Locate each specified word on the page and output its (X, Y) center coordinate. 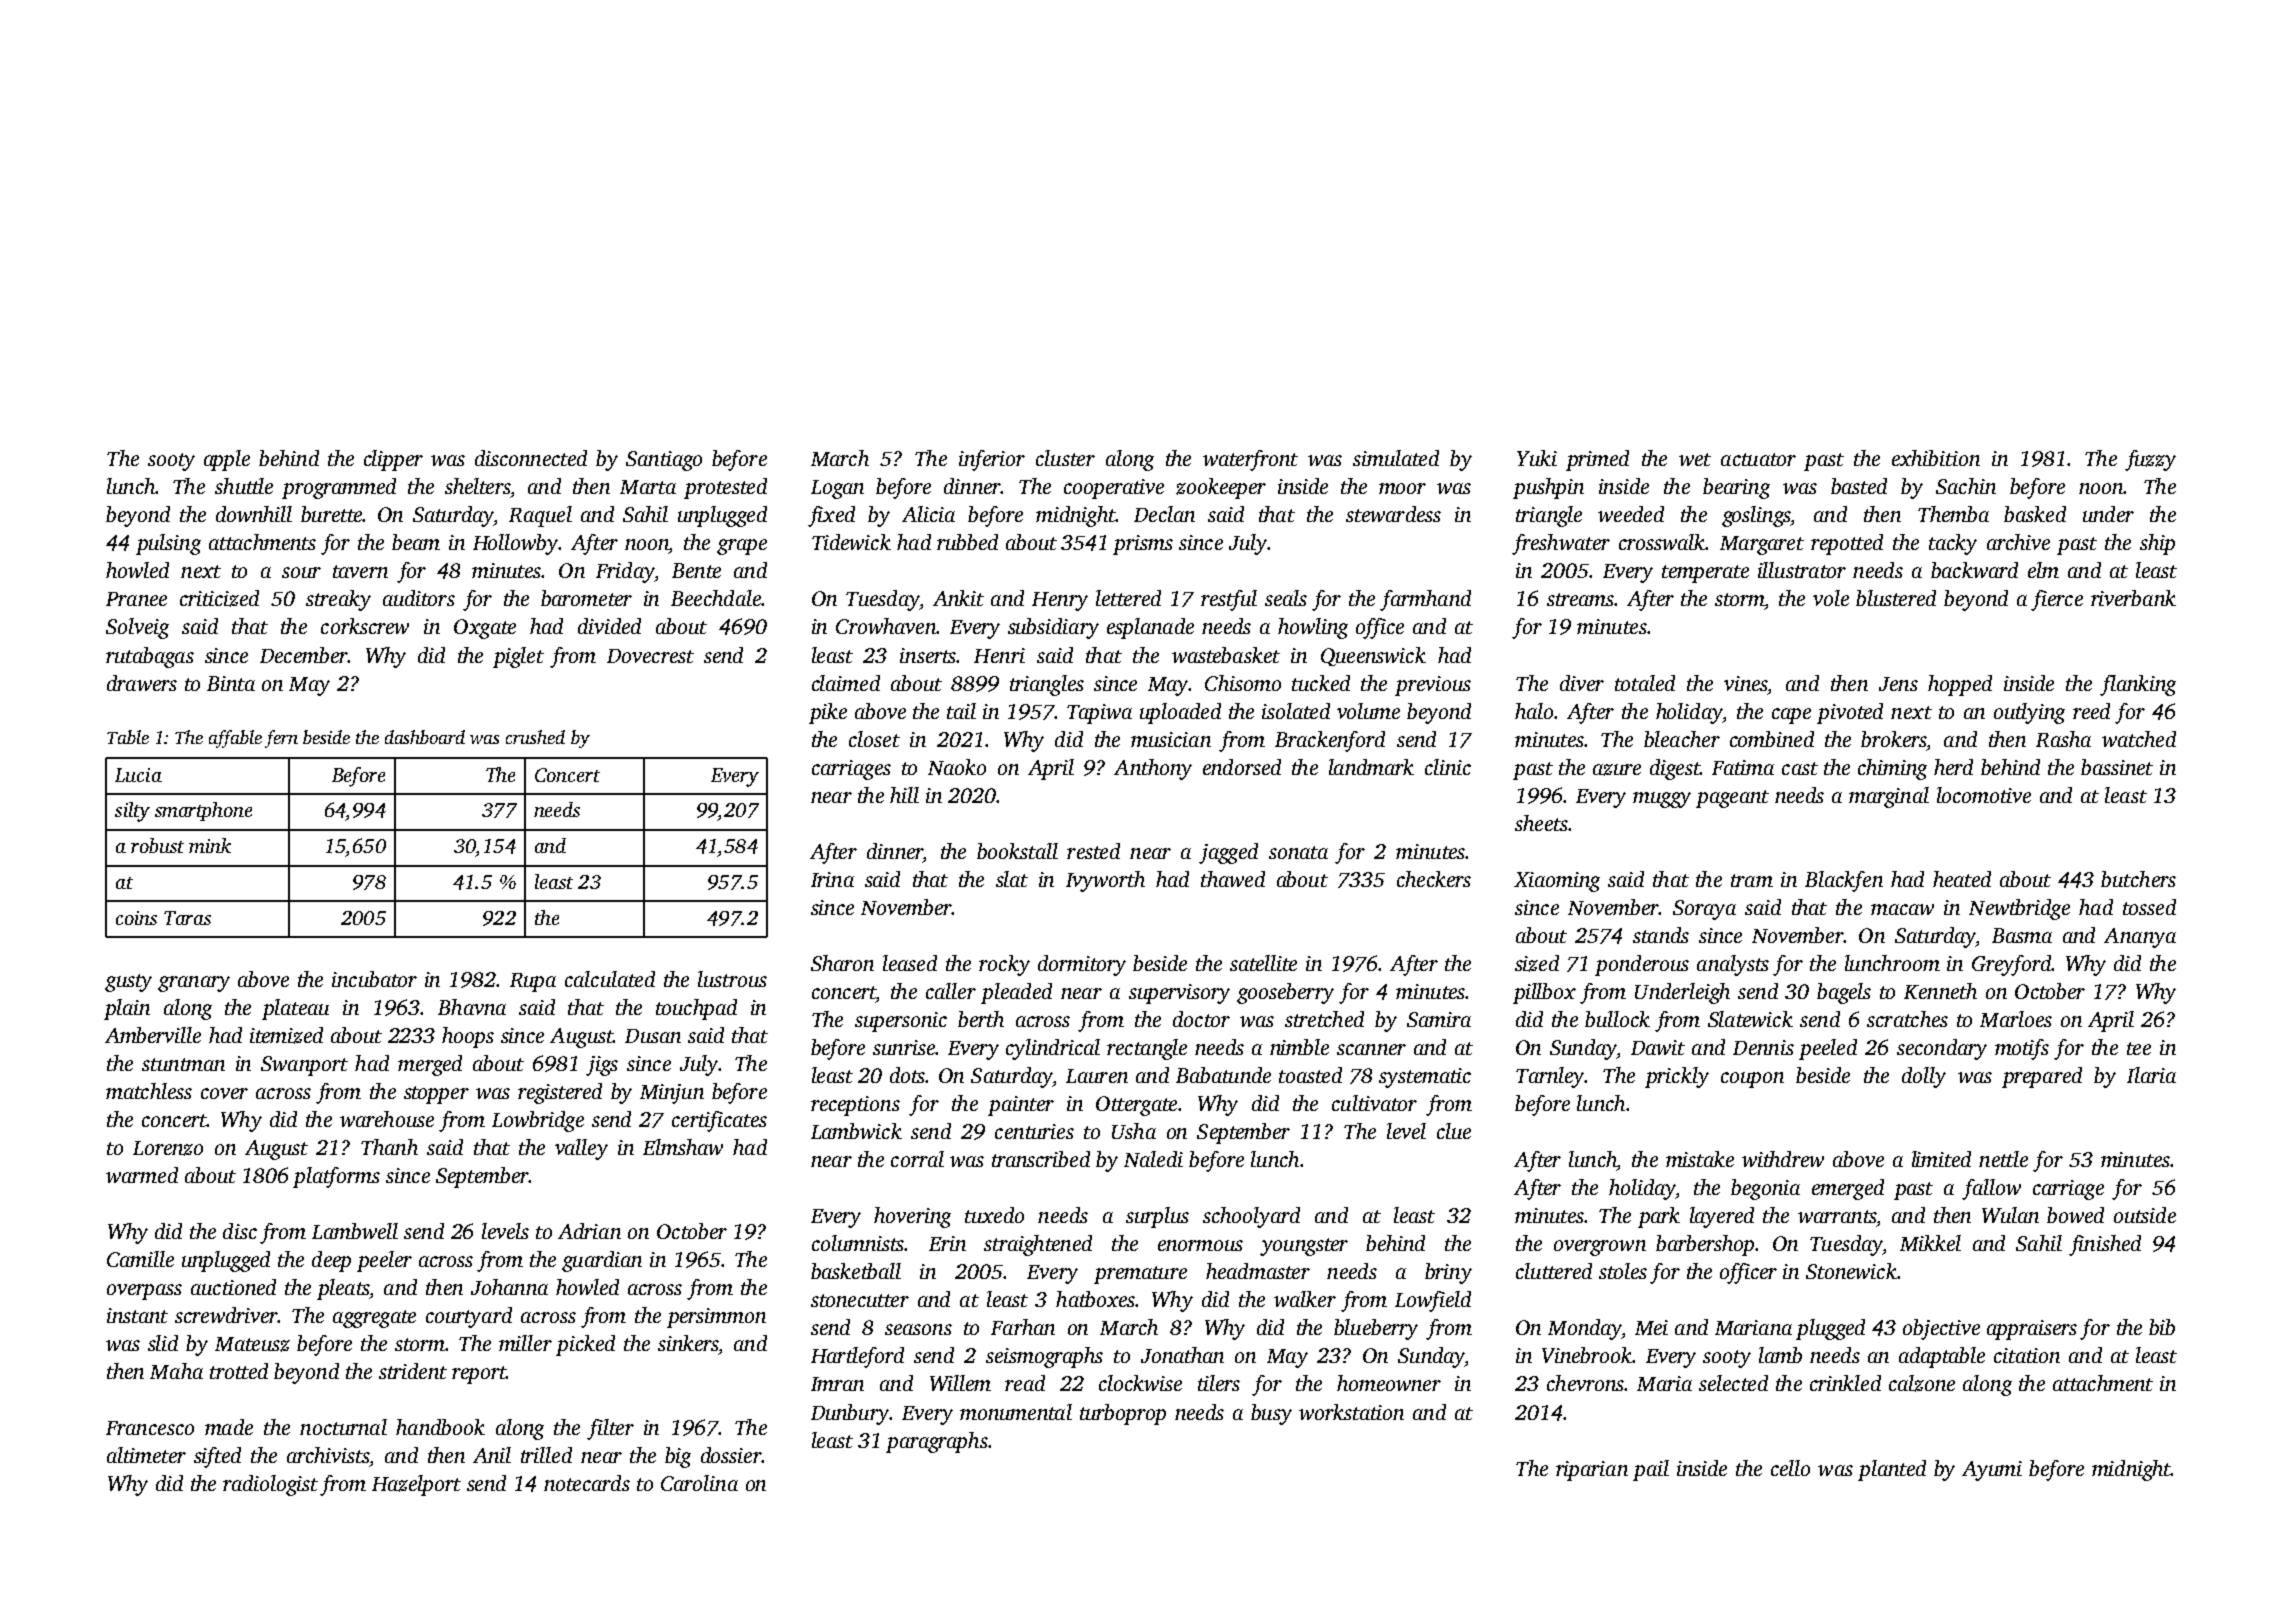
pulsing (168, 544)
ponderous (1642, 965)
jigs (602, 1066)
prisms (1143, 545)
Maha (176, 1371)
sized (1537, 963)
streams (1580, 599)
